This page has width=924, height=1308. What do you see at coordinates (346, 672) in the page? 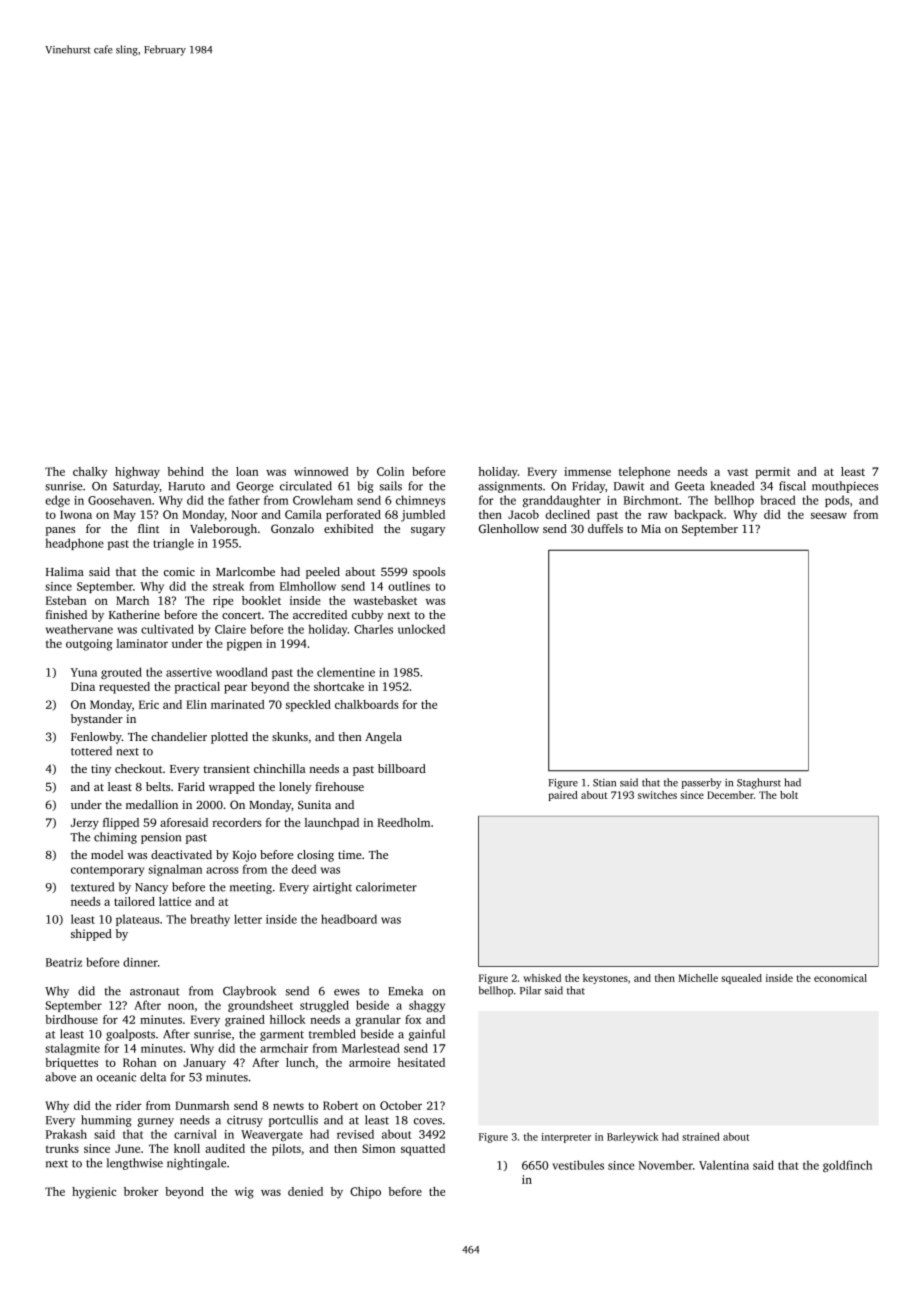
I see `clementine` at bounding box center [346, 672].
